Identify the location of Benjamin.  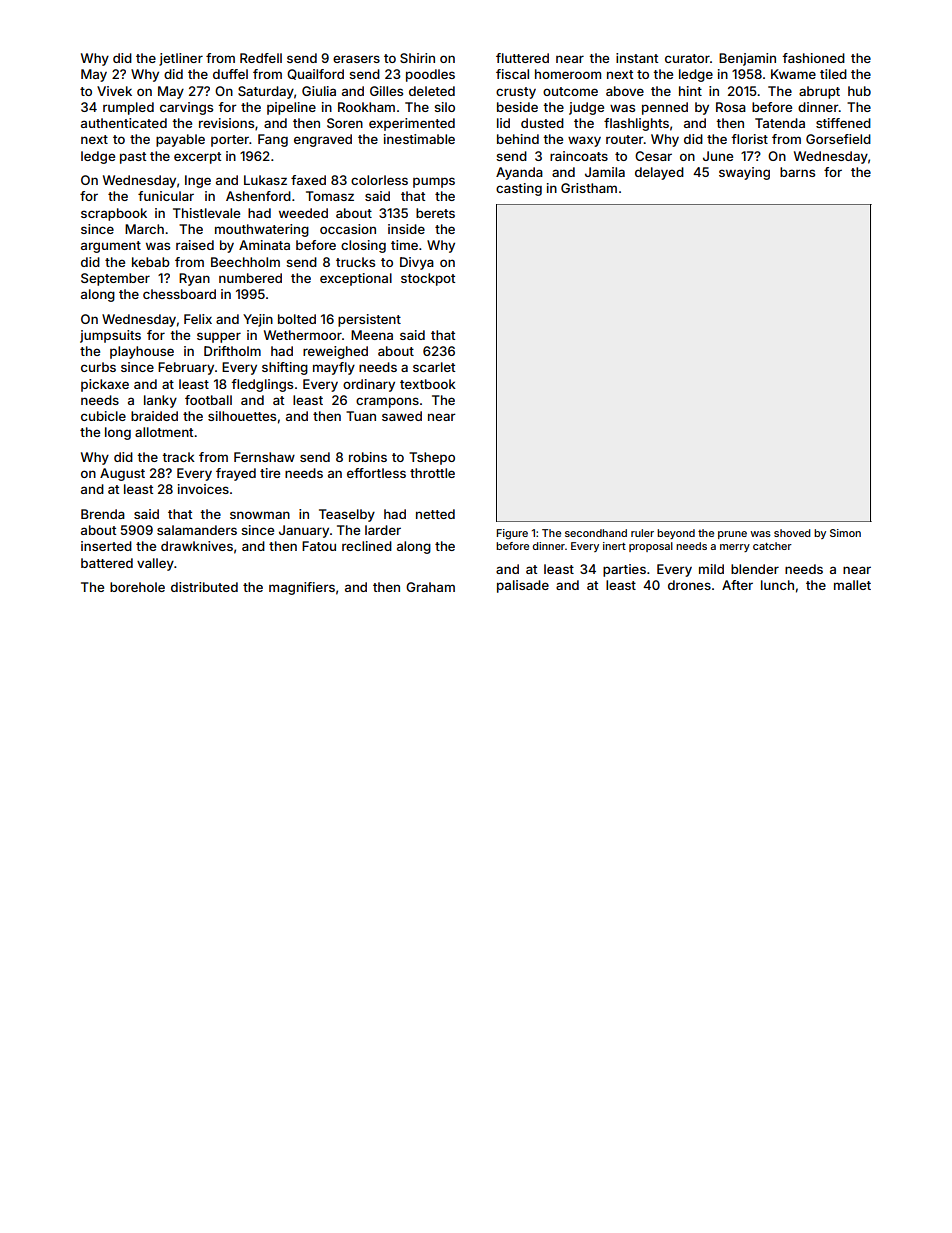
(747, 59).
